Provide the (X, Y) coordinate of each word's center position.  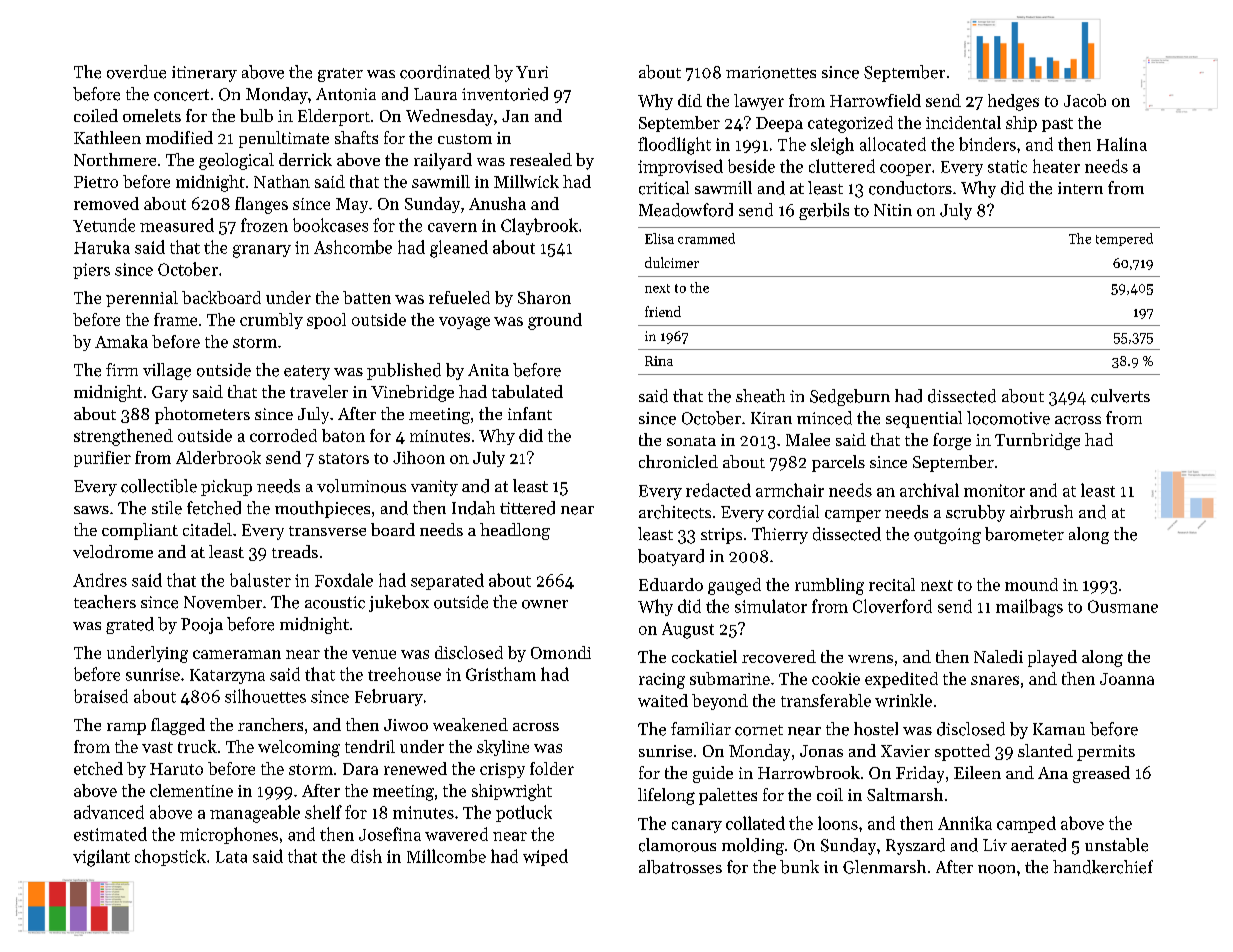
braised (101, 696)
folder (552, 768)
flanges (261, 205)
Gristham (501, 674)
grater (340, 75)
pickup (226, 487)
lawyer (759, 102)
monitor (994, 490)
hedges (1013, 102)
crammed (706, 238)
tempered (1124, 239)
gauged (734, 586)
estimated (110, 834)
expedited (901, 680)
